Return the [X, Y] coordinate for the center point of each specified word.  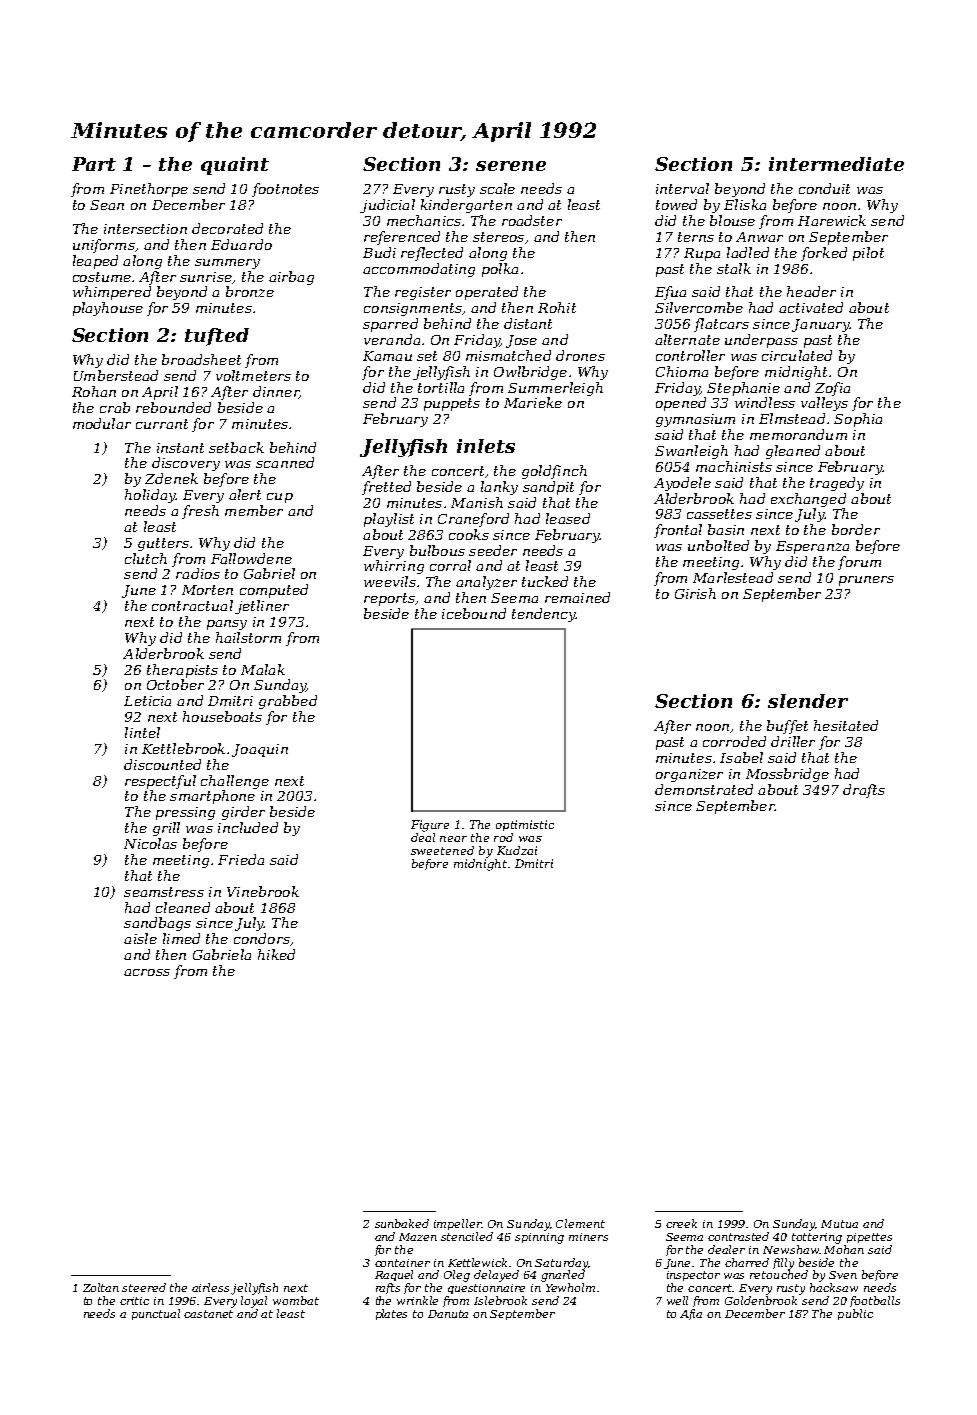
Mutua [839, 1224]
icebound [474, 613]
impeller [458, 1224]
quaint [235, 166]
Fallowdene [251, 558]
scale [497, 188]
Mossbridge [787, 775]
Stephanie [743, 389]
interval [682, 188]
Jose [521, 341]
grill [166, 829]
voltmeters [253, 375]
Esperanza [812, 547]
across [147, 972]
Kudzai [517, 850]
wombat [296, 1300]
